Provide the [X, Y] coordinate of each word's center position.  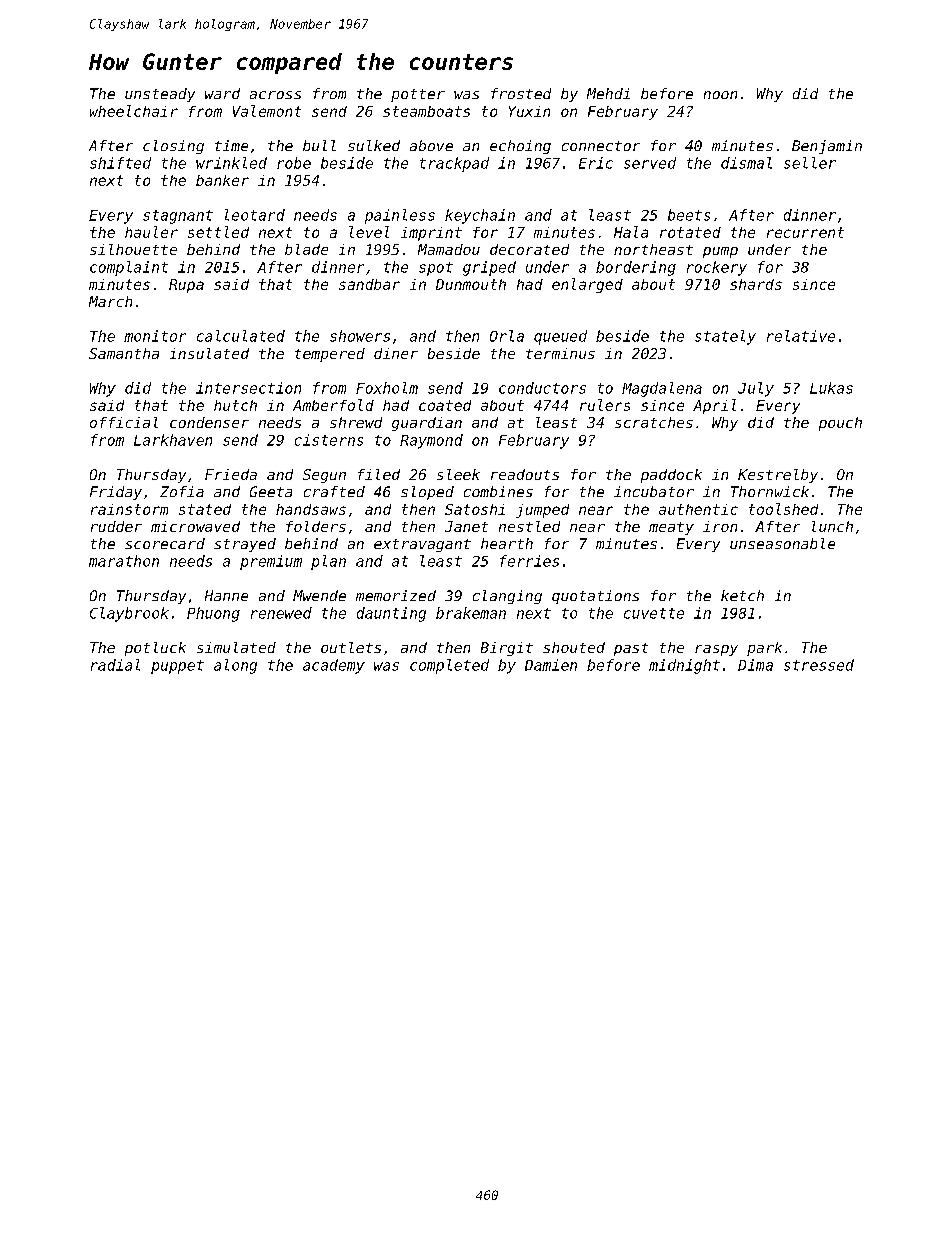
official [124, 422]
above [431, 145]
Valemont [267, 111]
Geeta [271, 491]
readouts [525, 474]
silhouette [133, 249]
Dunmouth [471, 284]
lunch [832, 526]
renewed [281, 613]
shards [756, 284]
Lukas [831, 388]
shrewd [356, 422]
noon [720, 95]
